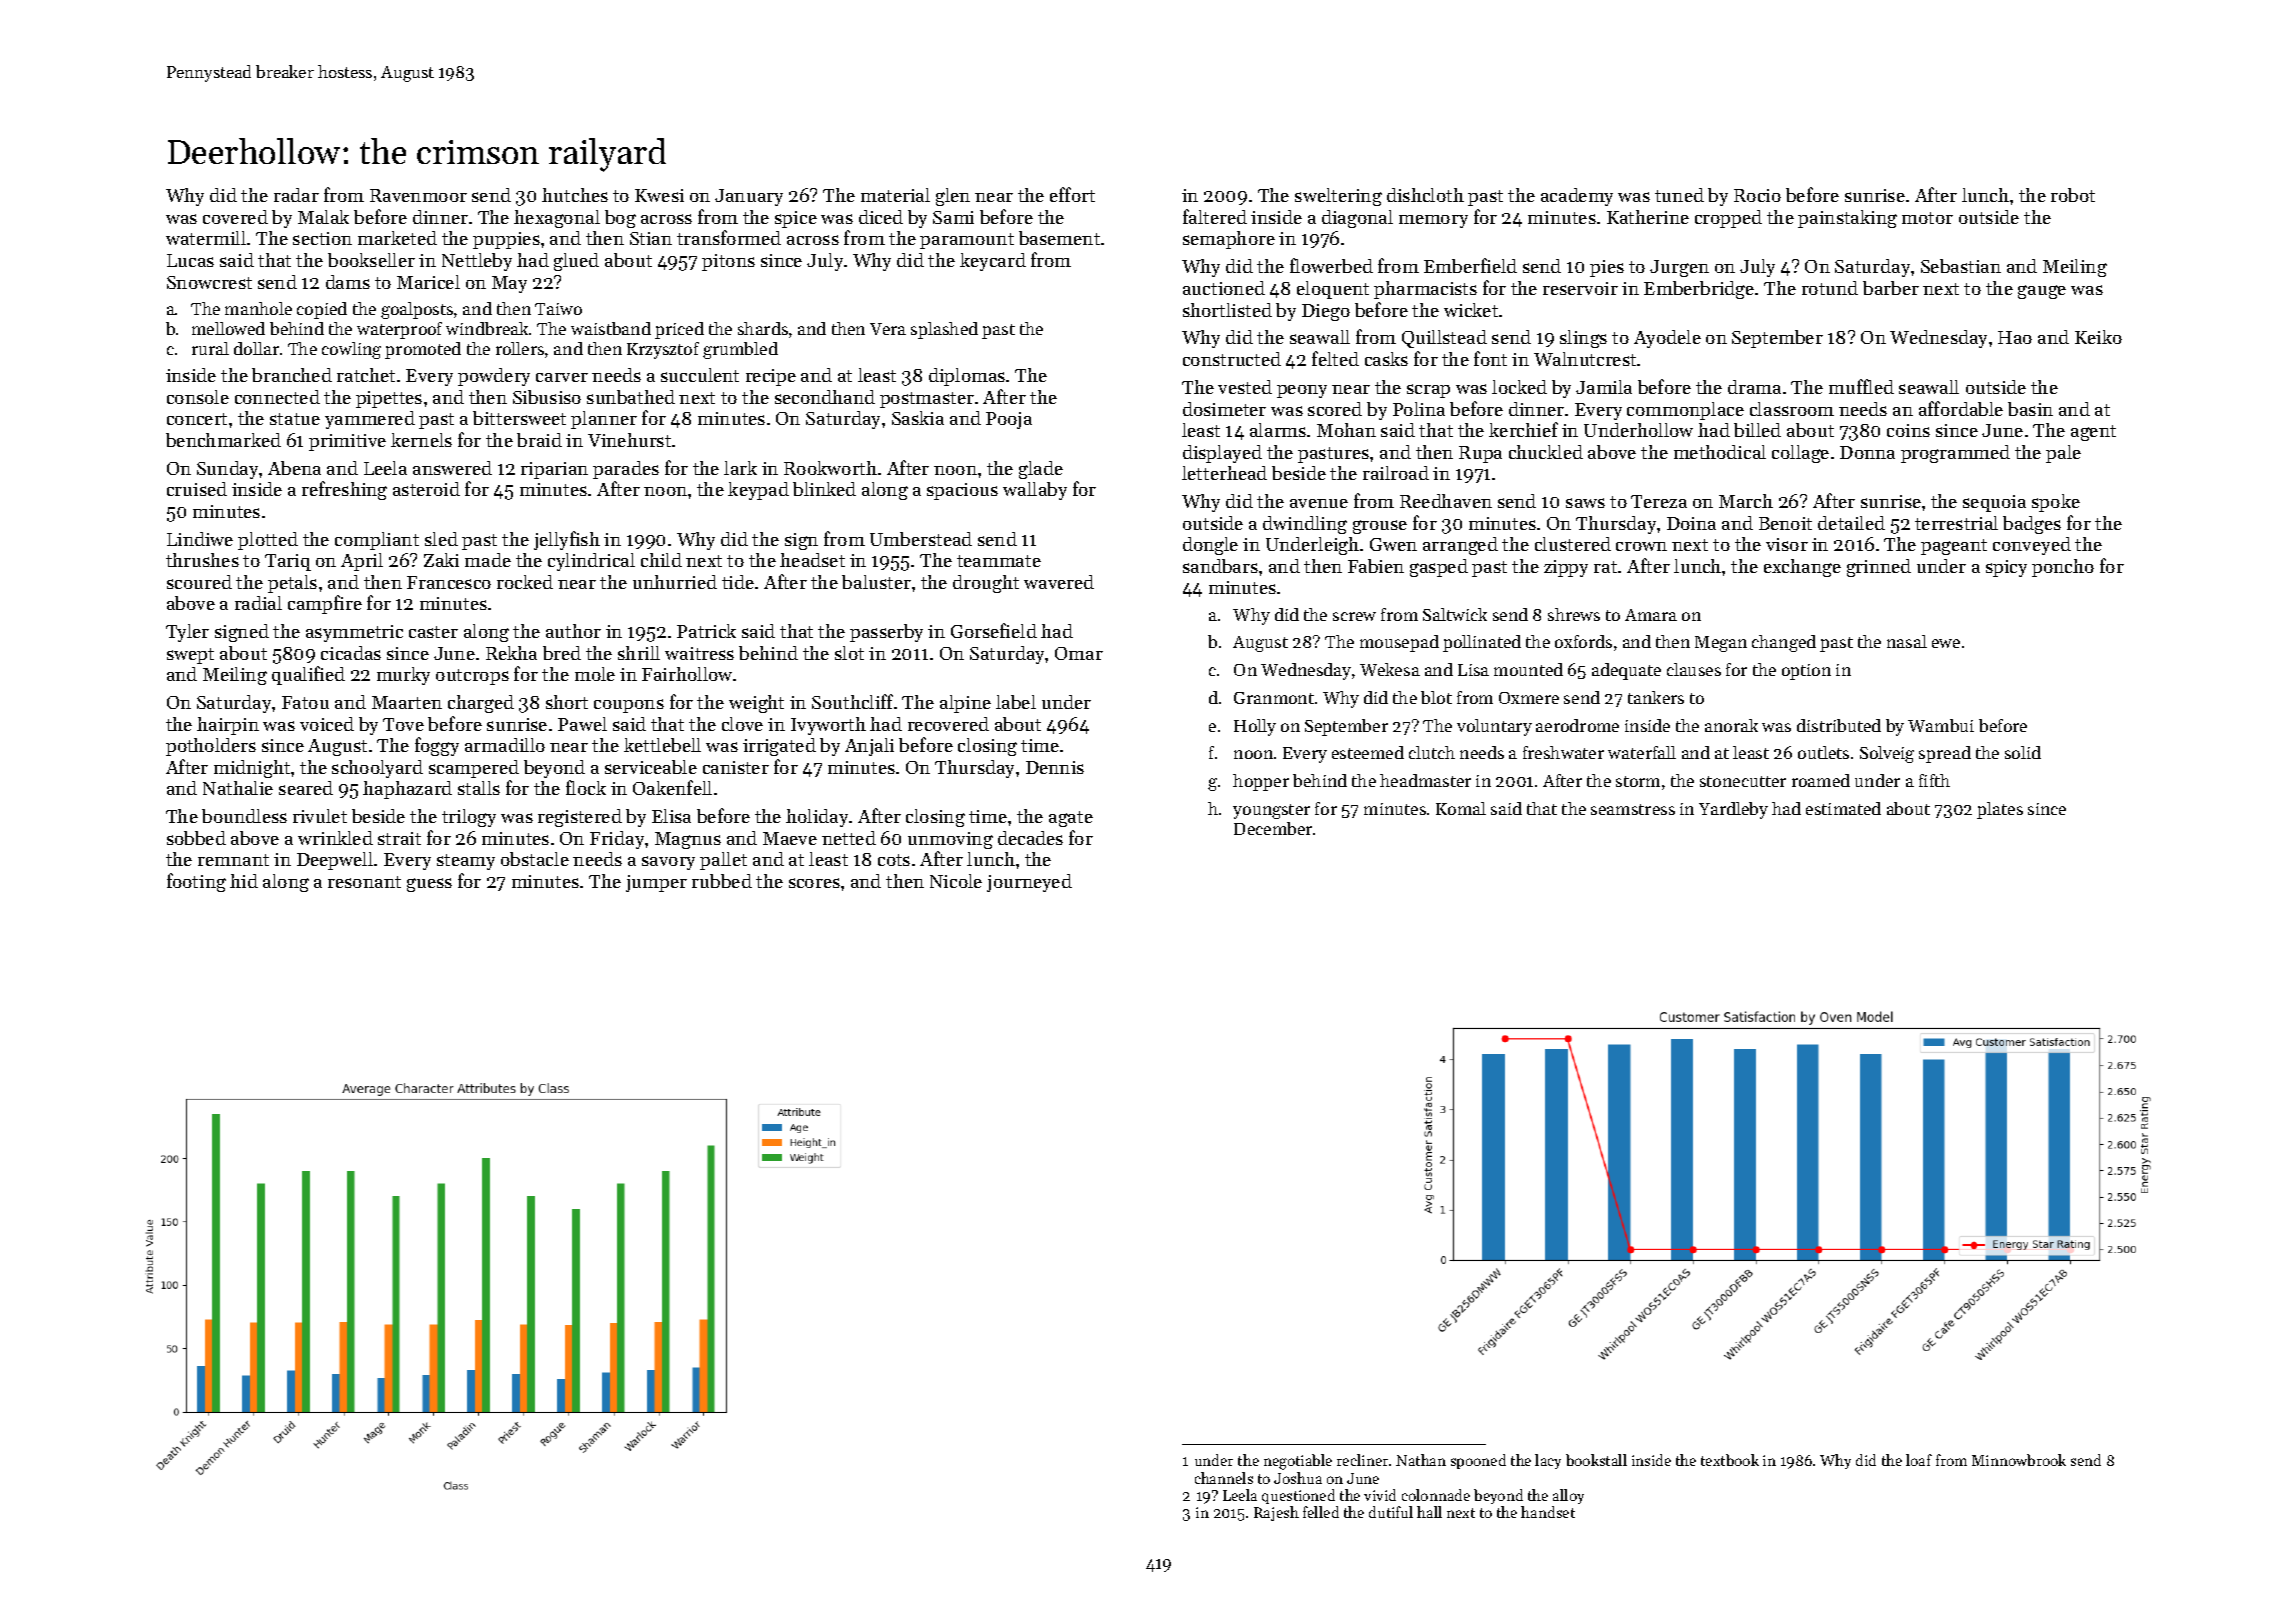 This screenshot has height=1620, width=2292. I want to click on Rajesh, so click(1276, 1513).
